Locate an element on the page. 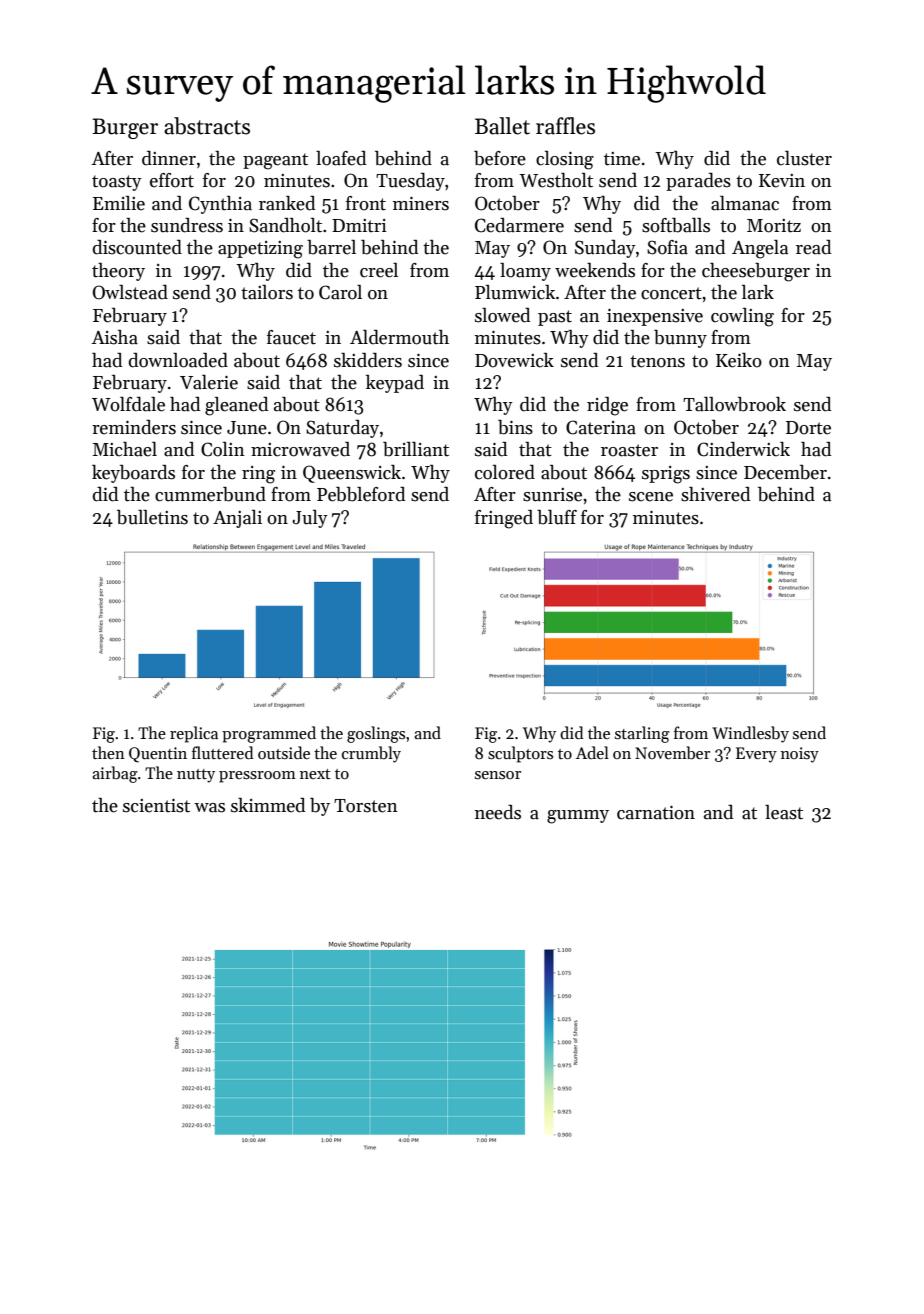 The image size is (924, 1314). scientist is located at coordinates (156, 805).
